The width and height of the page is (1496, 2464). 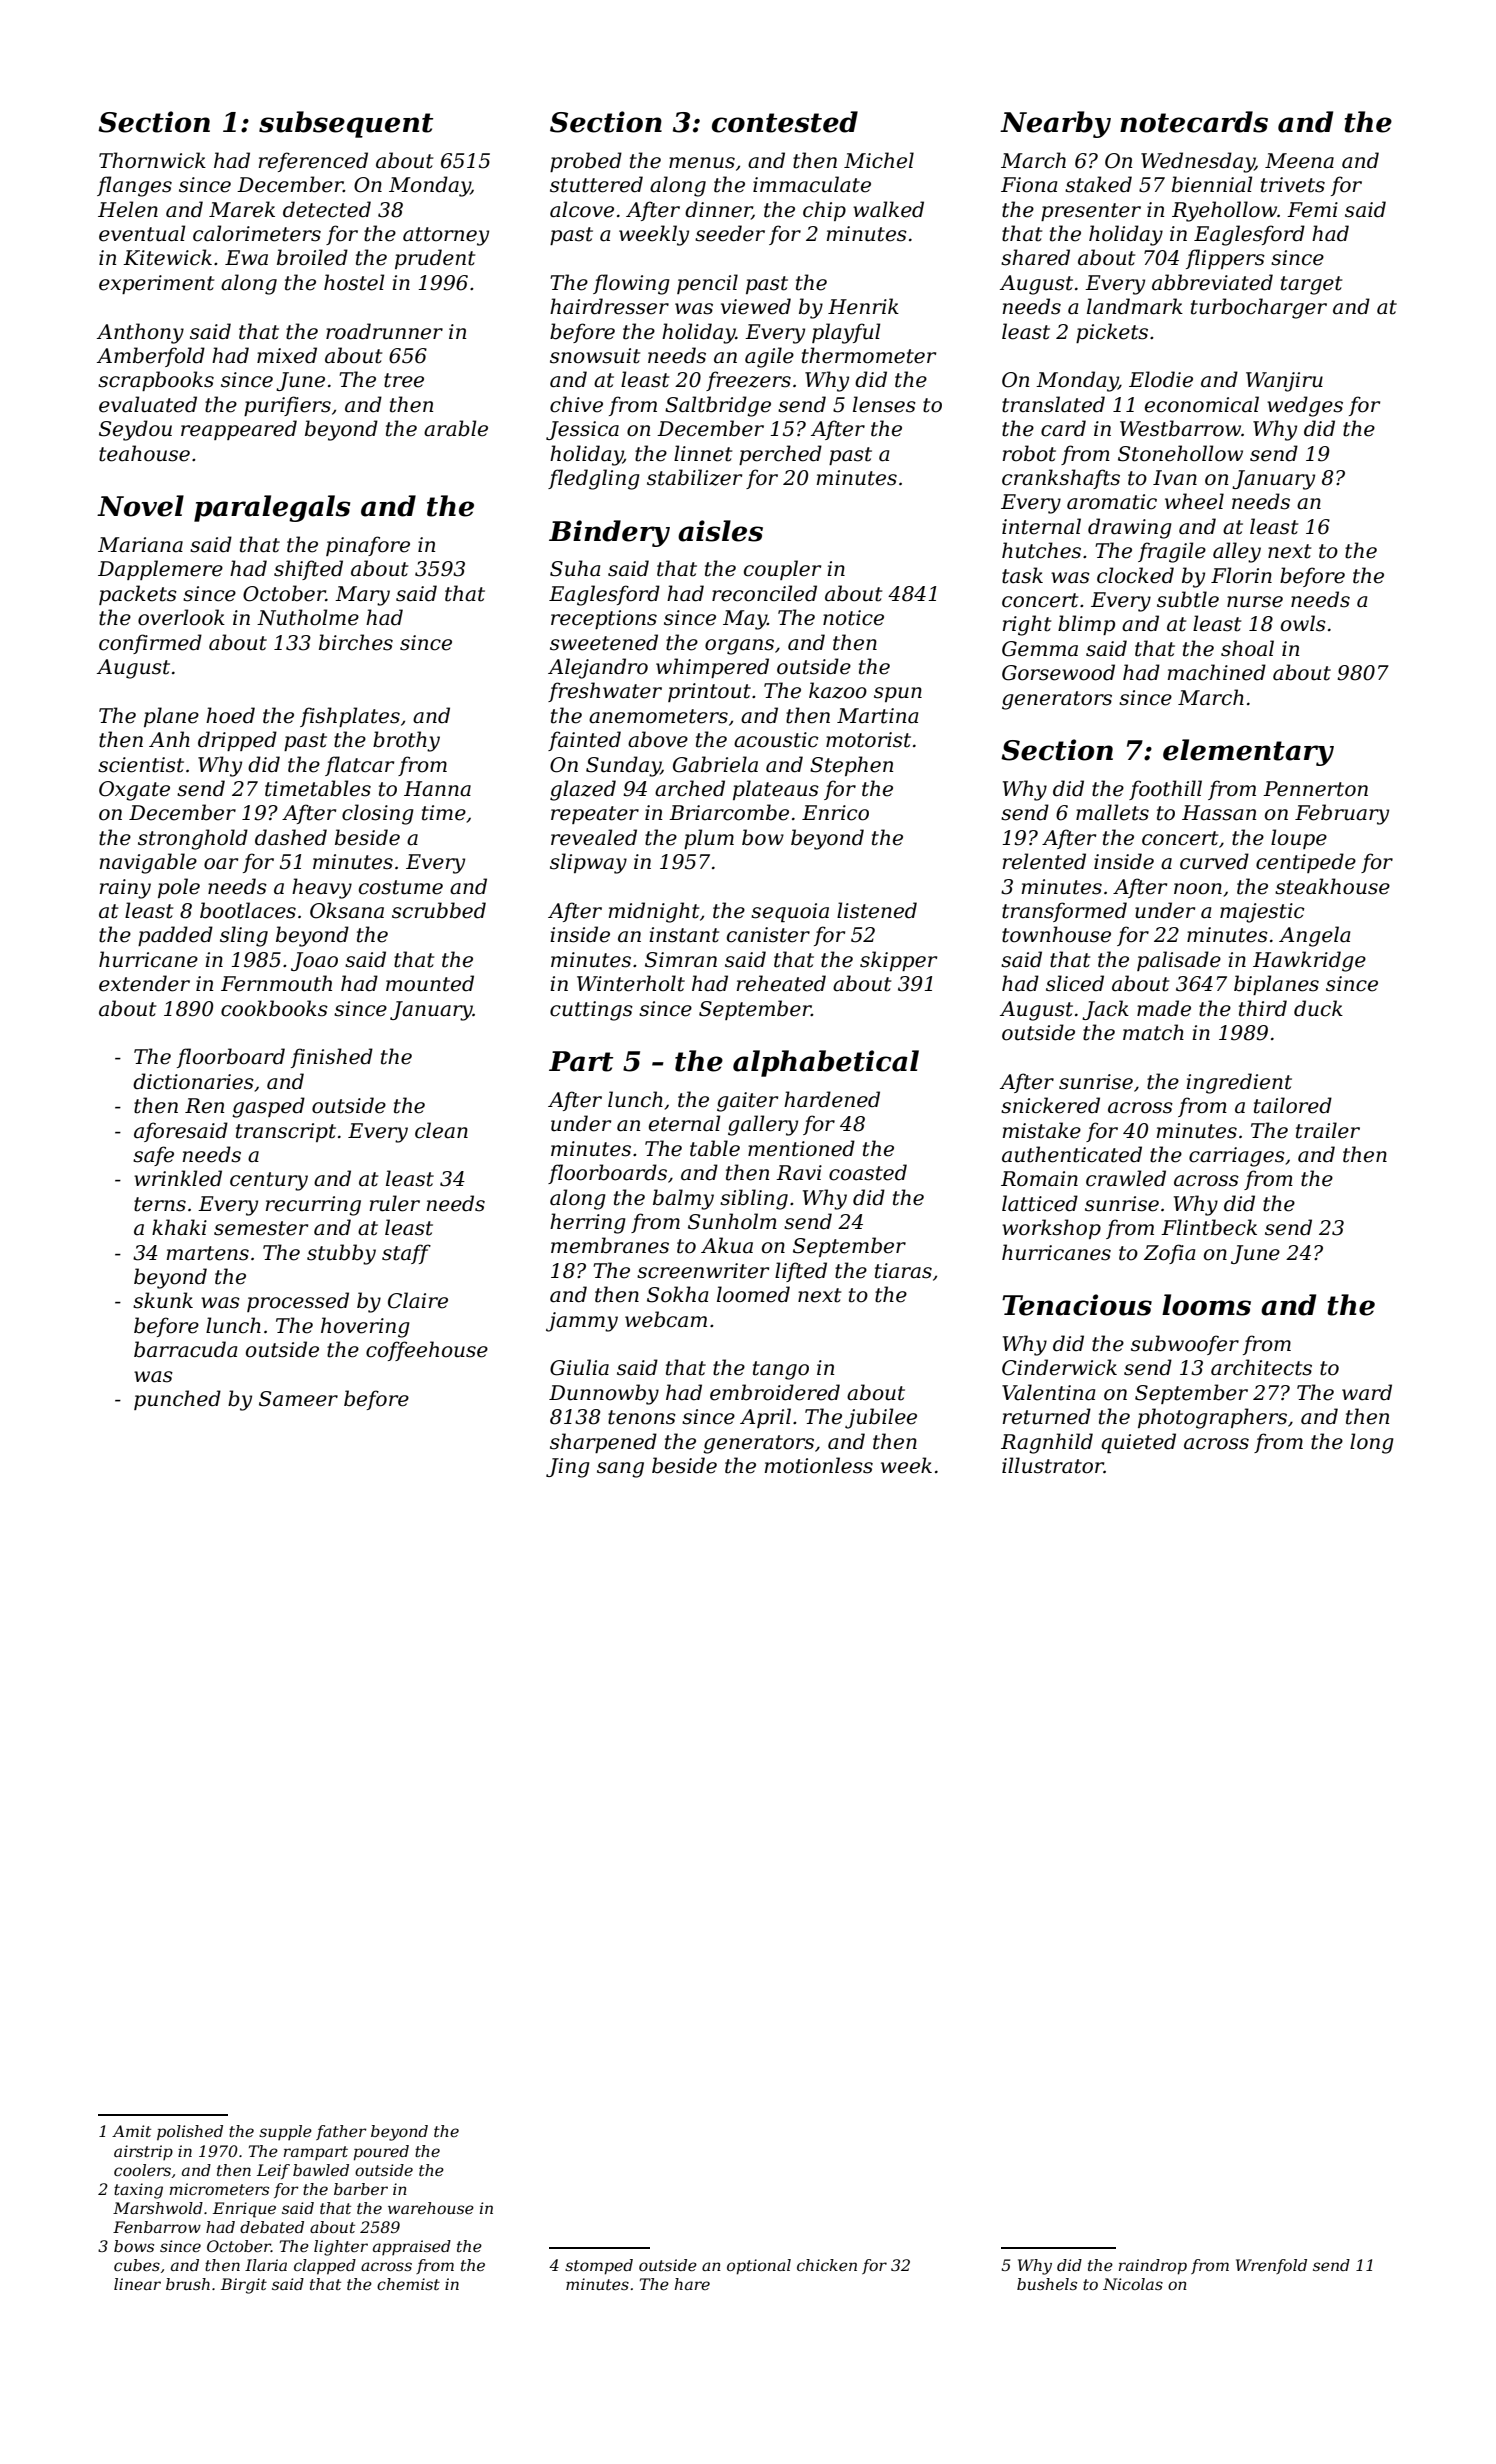 I want to click on skunk, so click(x=163, y=1300).
